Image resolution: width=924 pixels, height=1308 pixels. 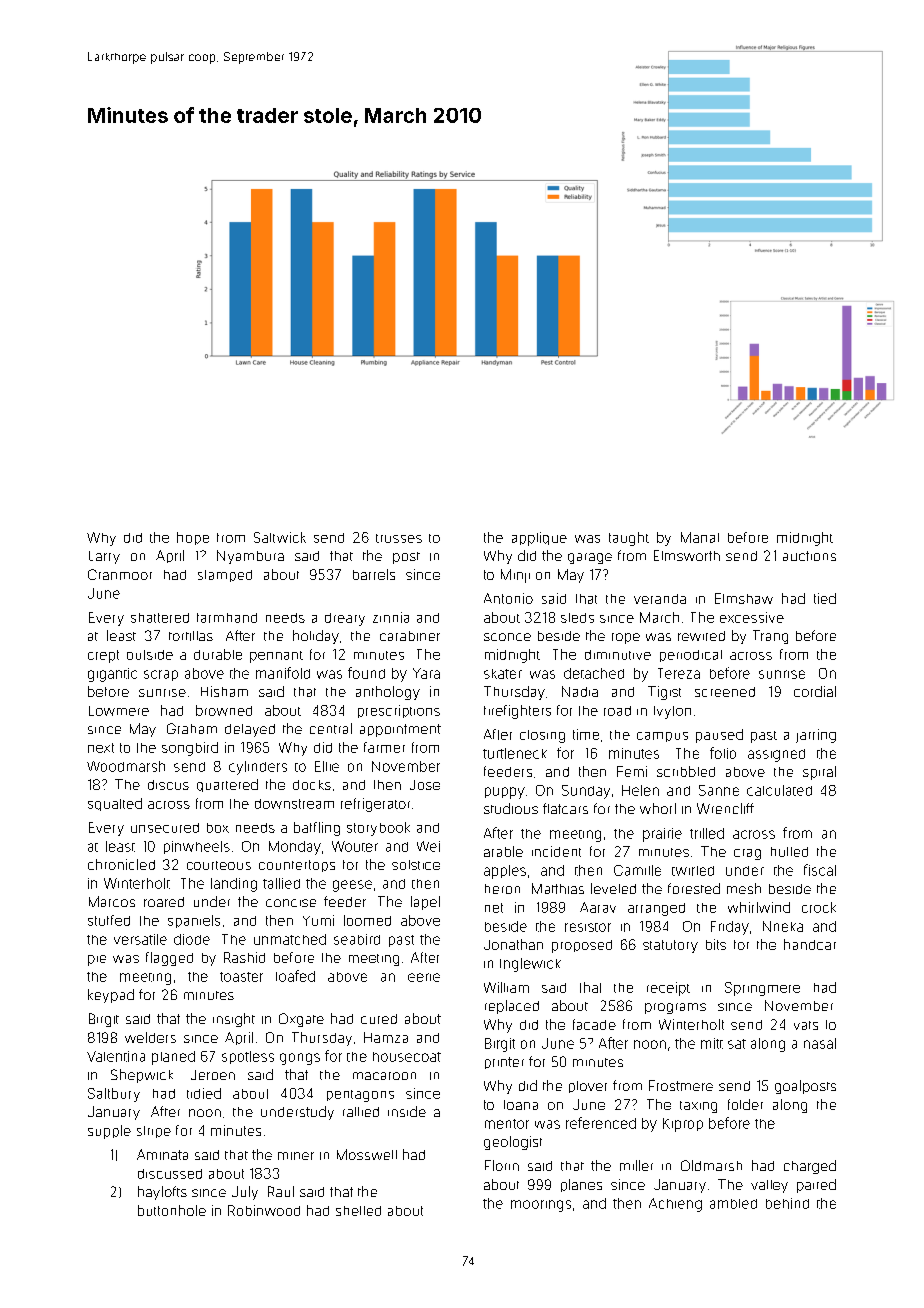 What do you see at coordinates (355, 846) in the screenshot?
I see `Wouter` at bounding box center [355, 846].
